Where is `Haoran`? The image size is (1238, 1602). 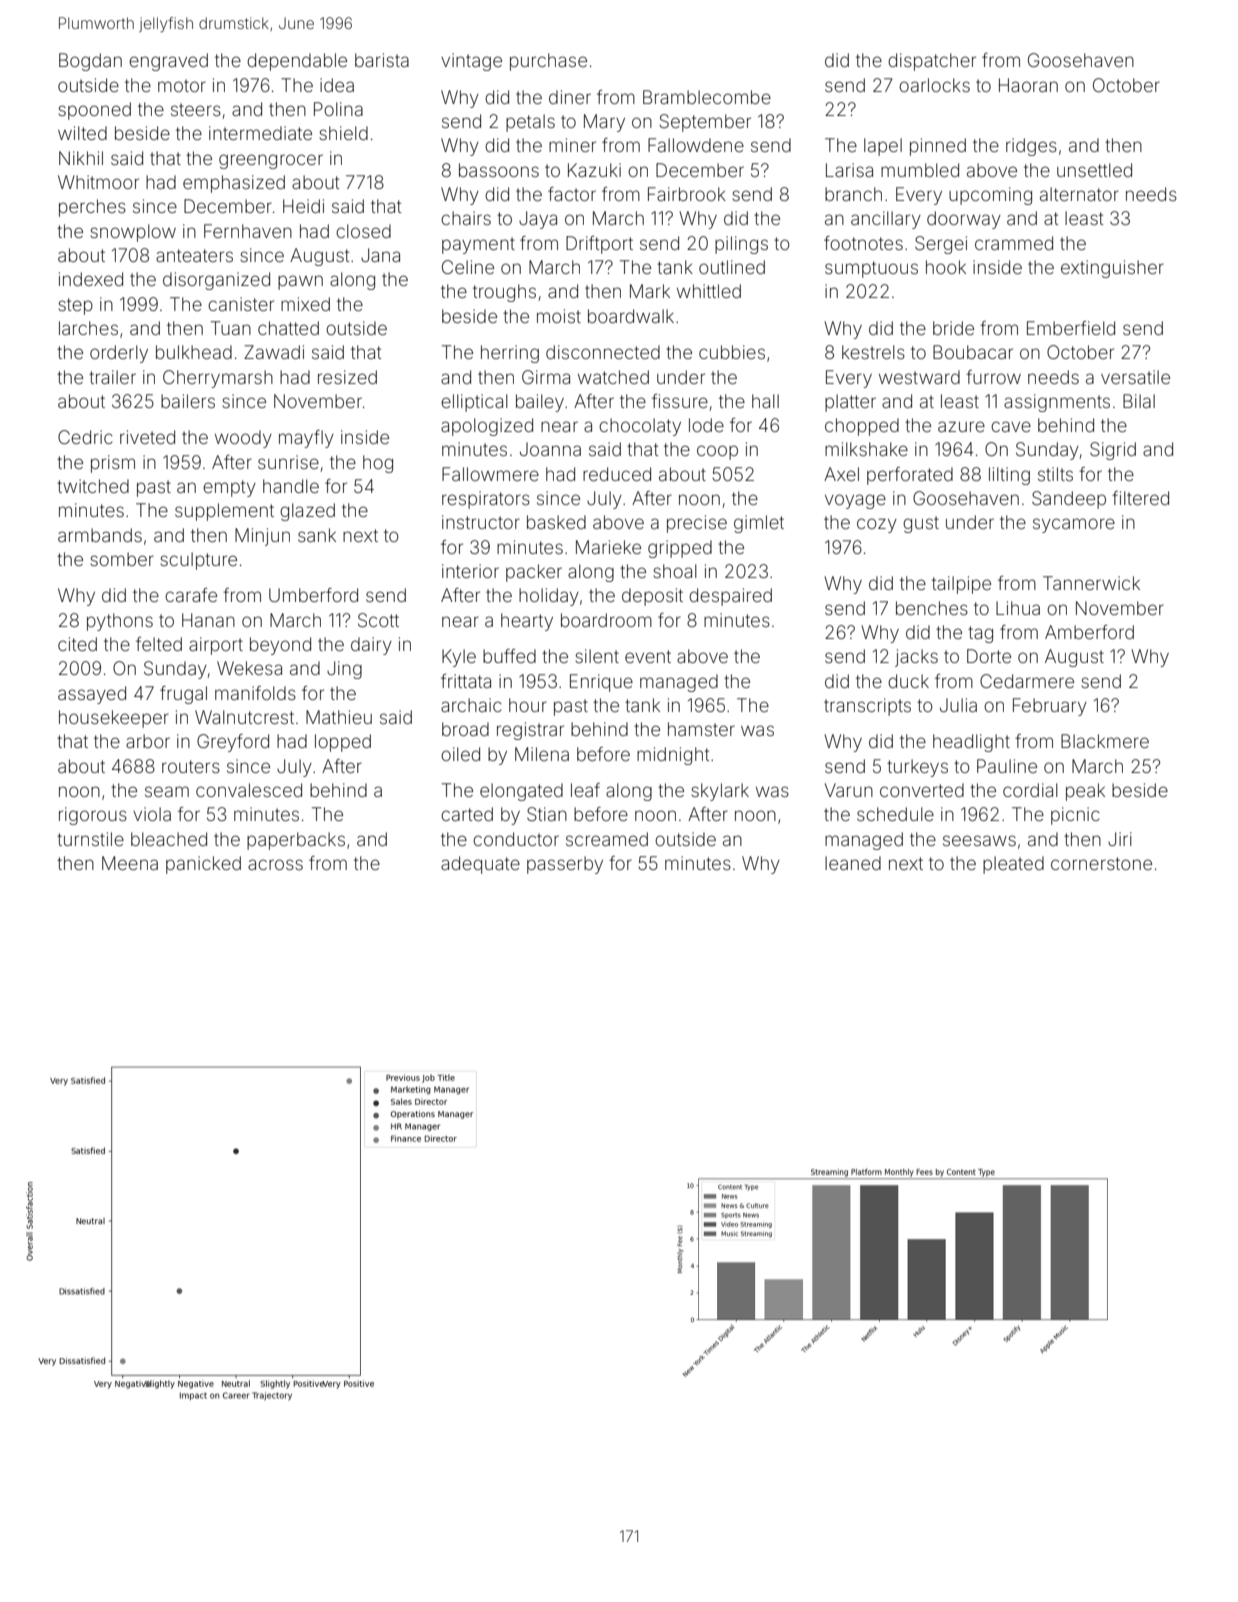
Haoran is located at coordinates (1028, 85).
